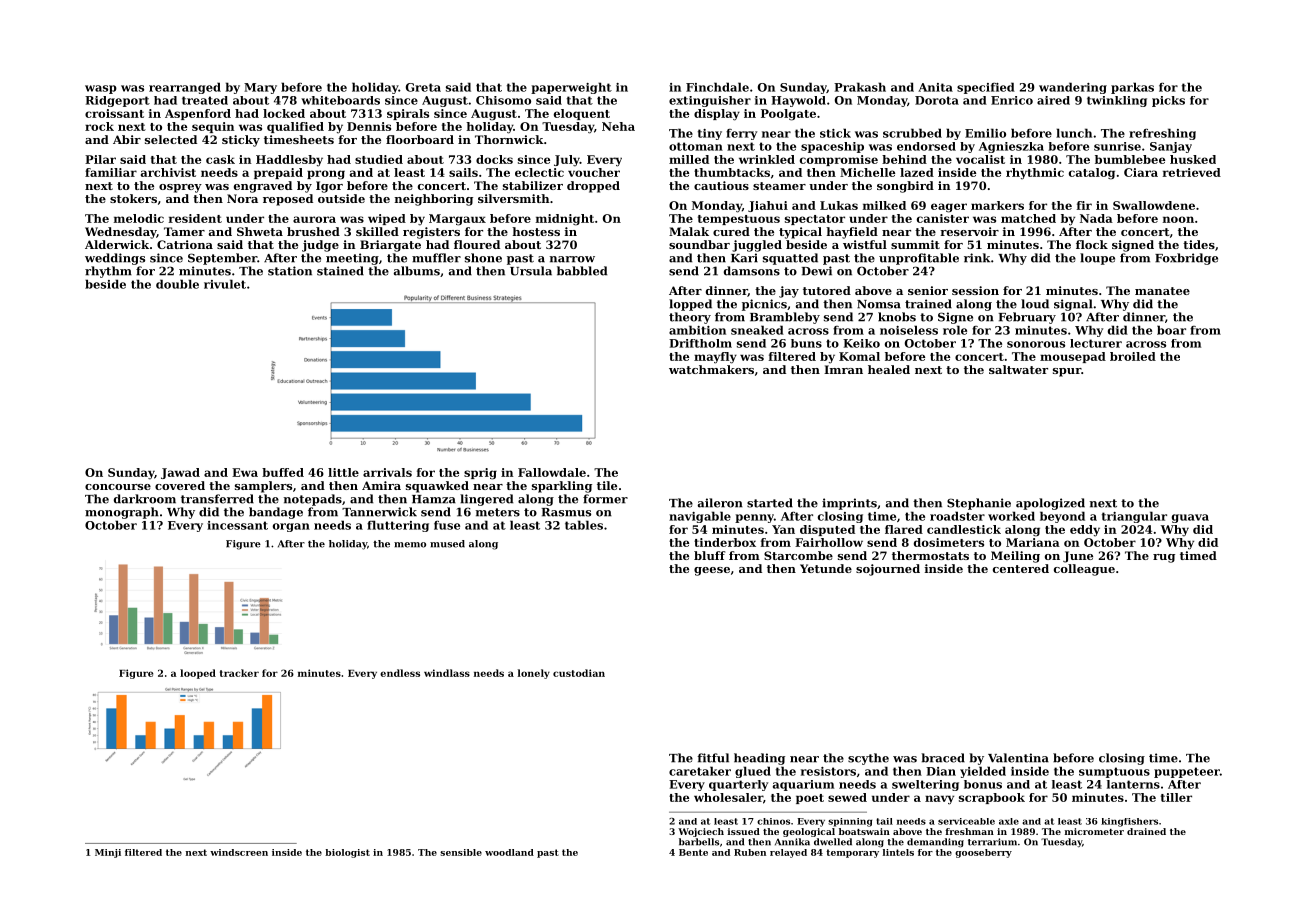 The width and height of the document is (1308, 924). Describe the element at coordinates (237, 525) in the document. I see `incessant` at that location.
